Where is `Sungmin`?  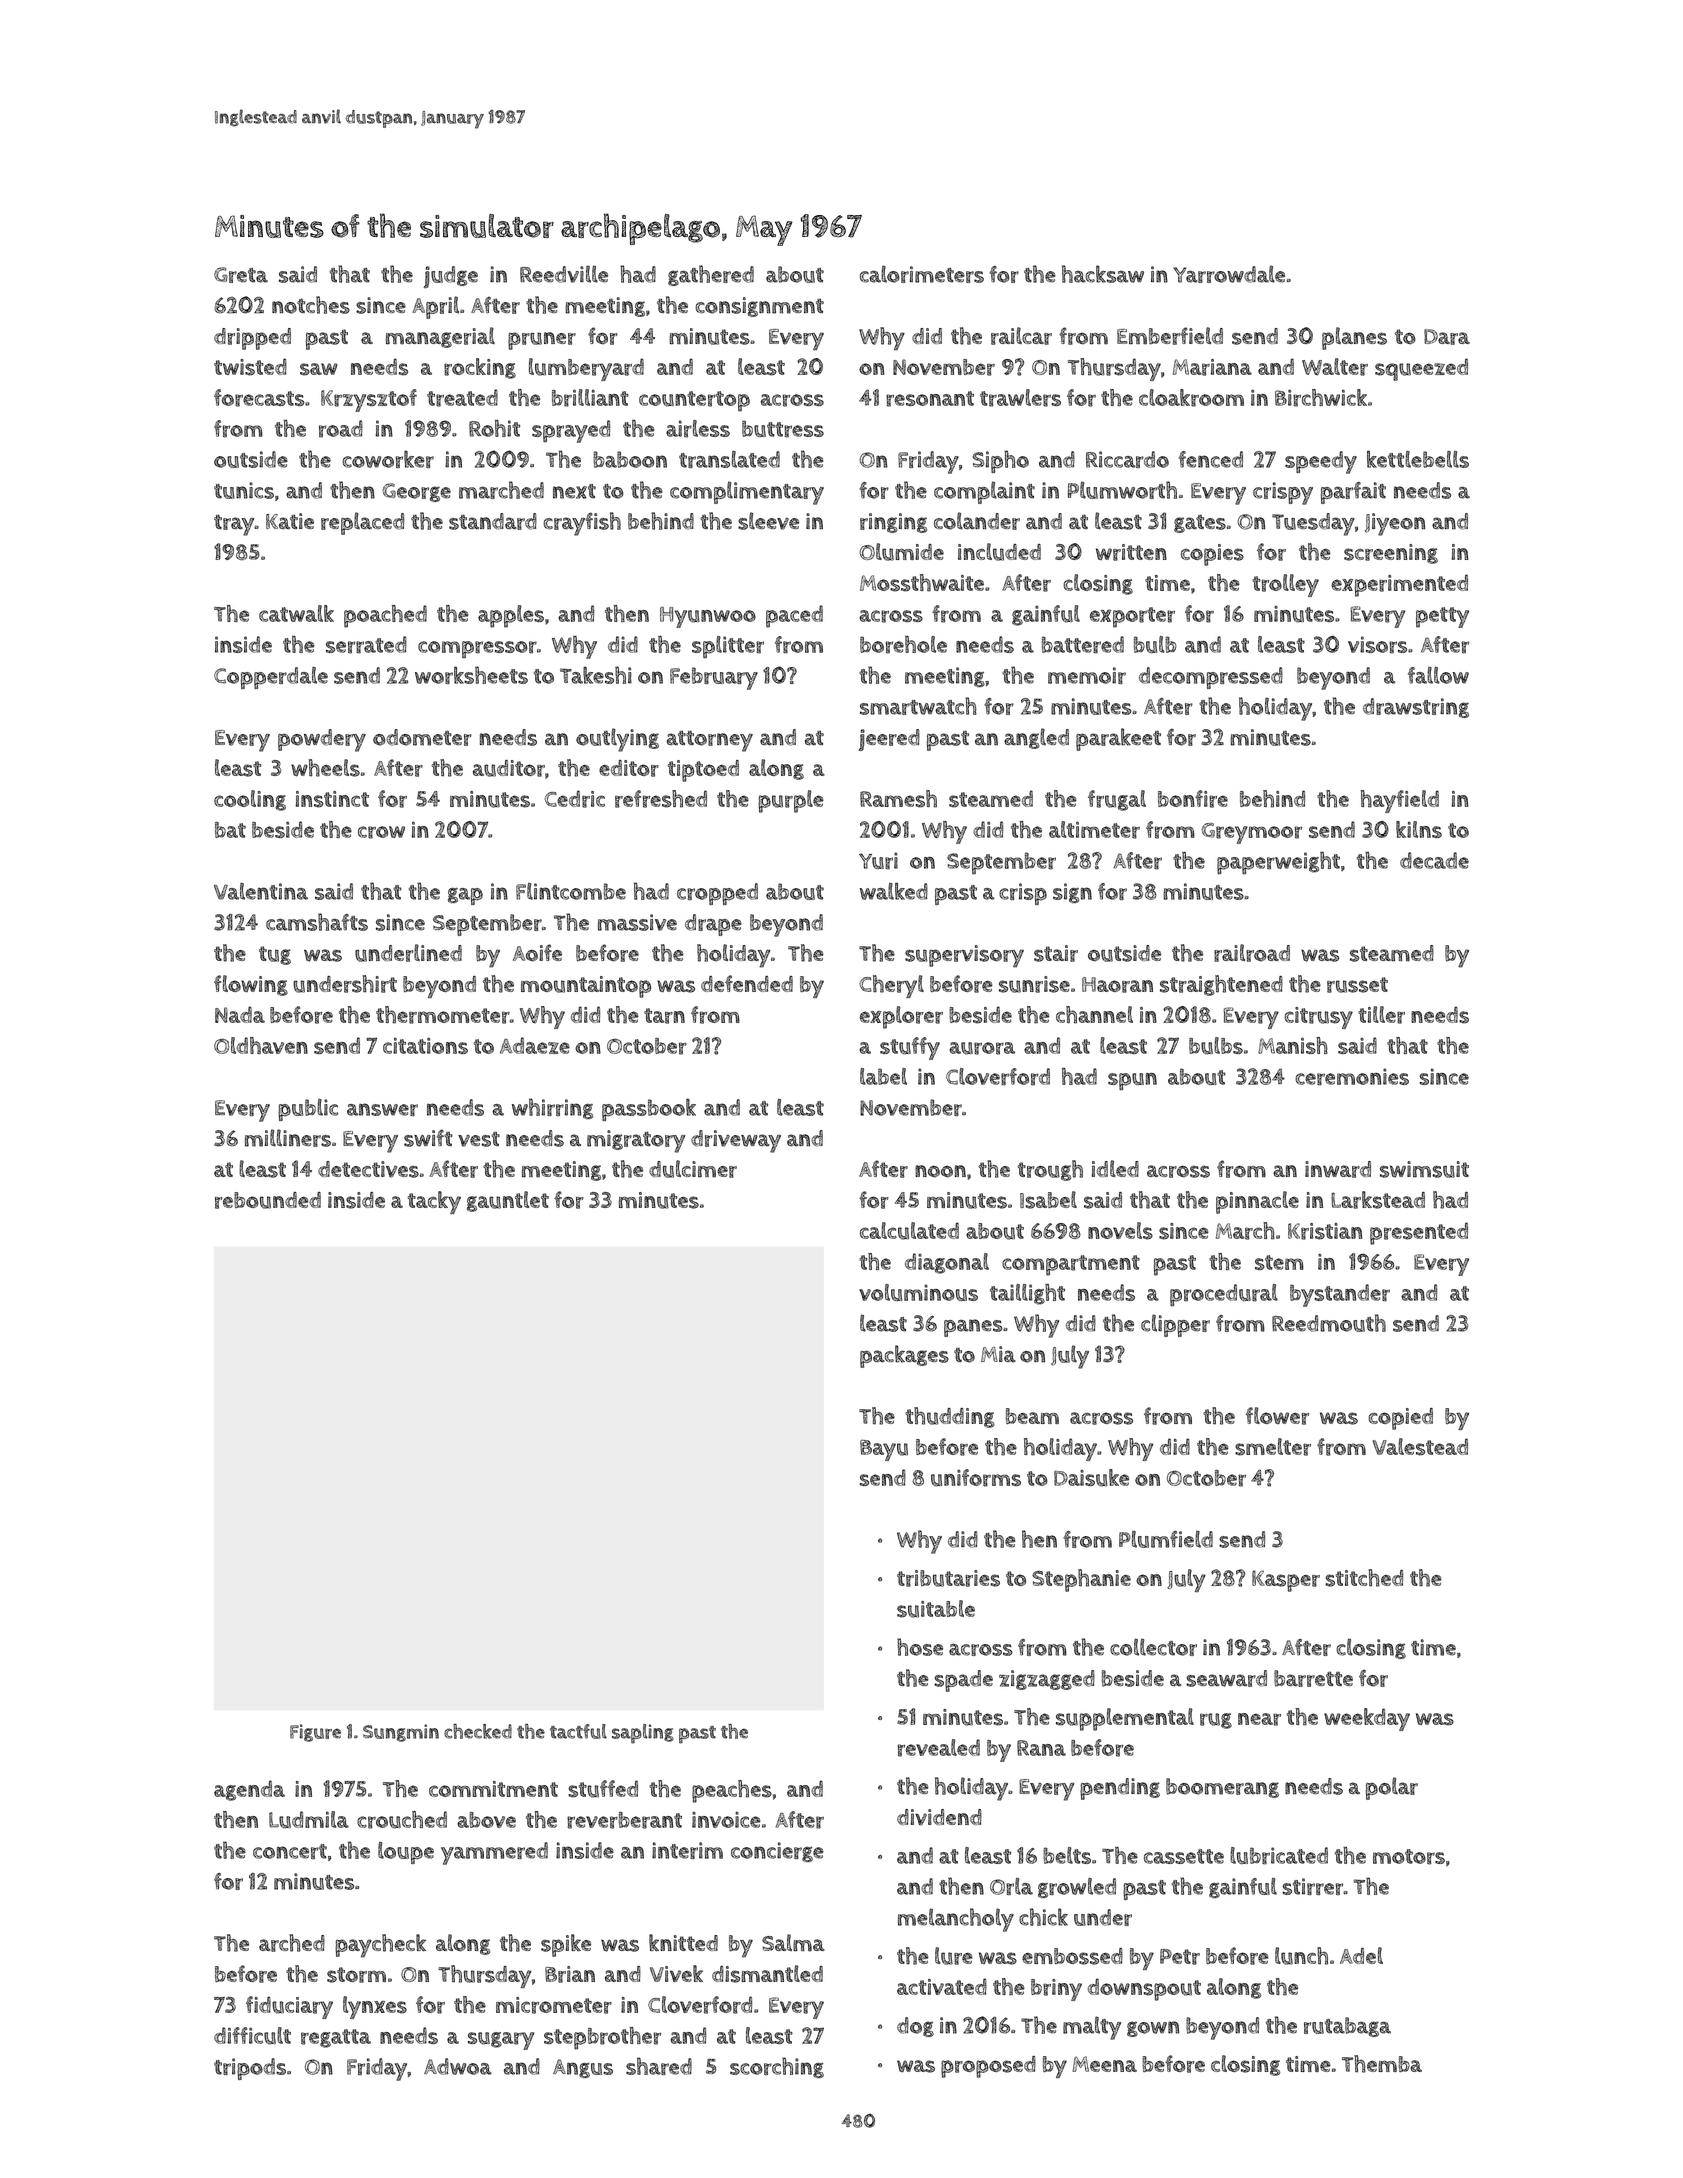 Sungmin is located at coordinates (401, 1733).
